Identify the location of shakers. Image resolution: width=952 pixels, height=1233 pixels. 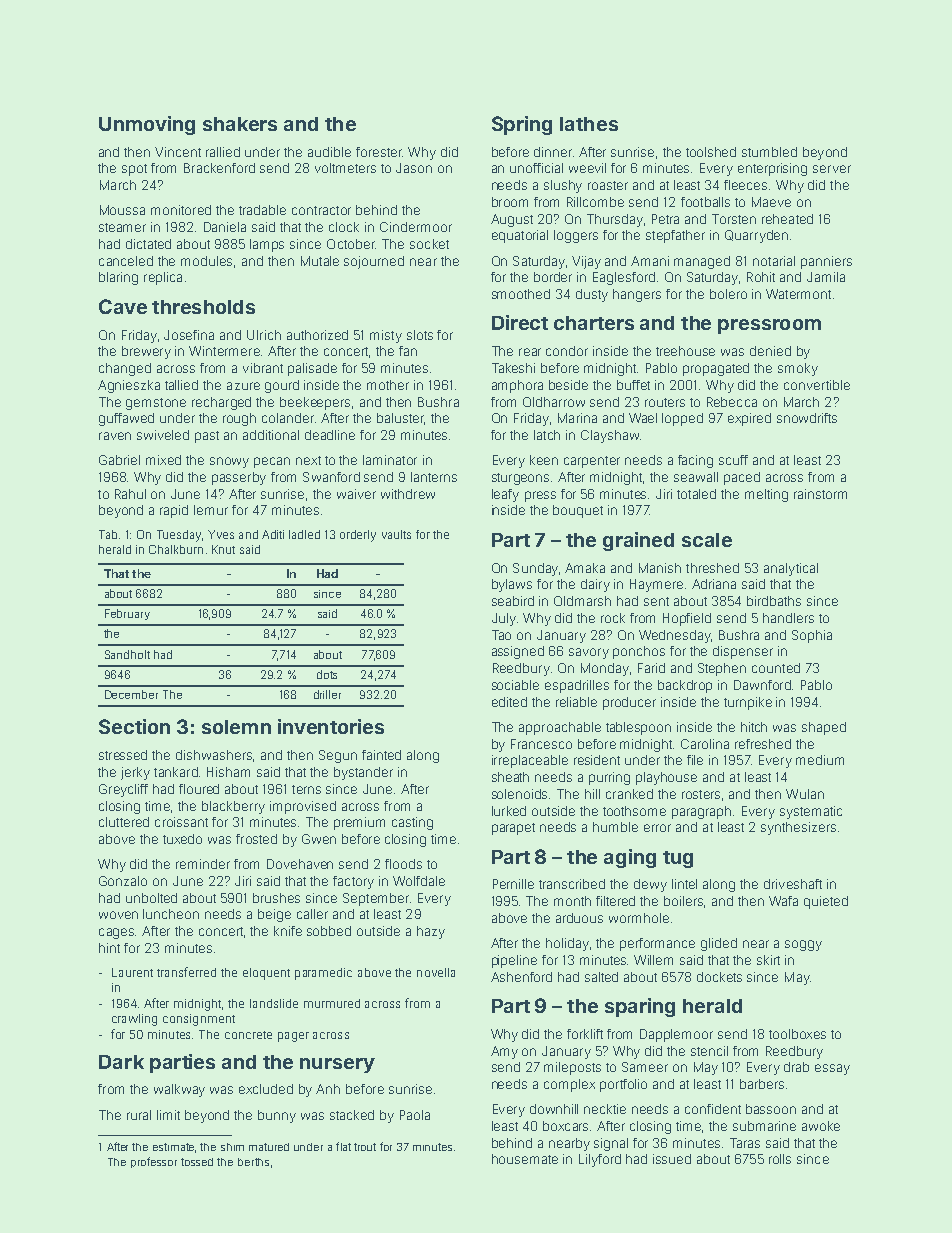
(240, 124).
